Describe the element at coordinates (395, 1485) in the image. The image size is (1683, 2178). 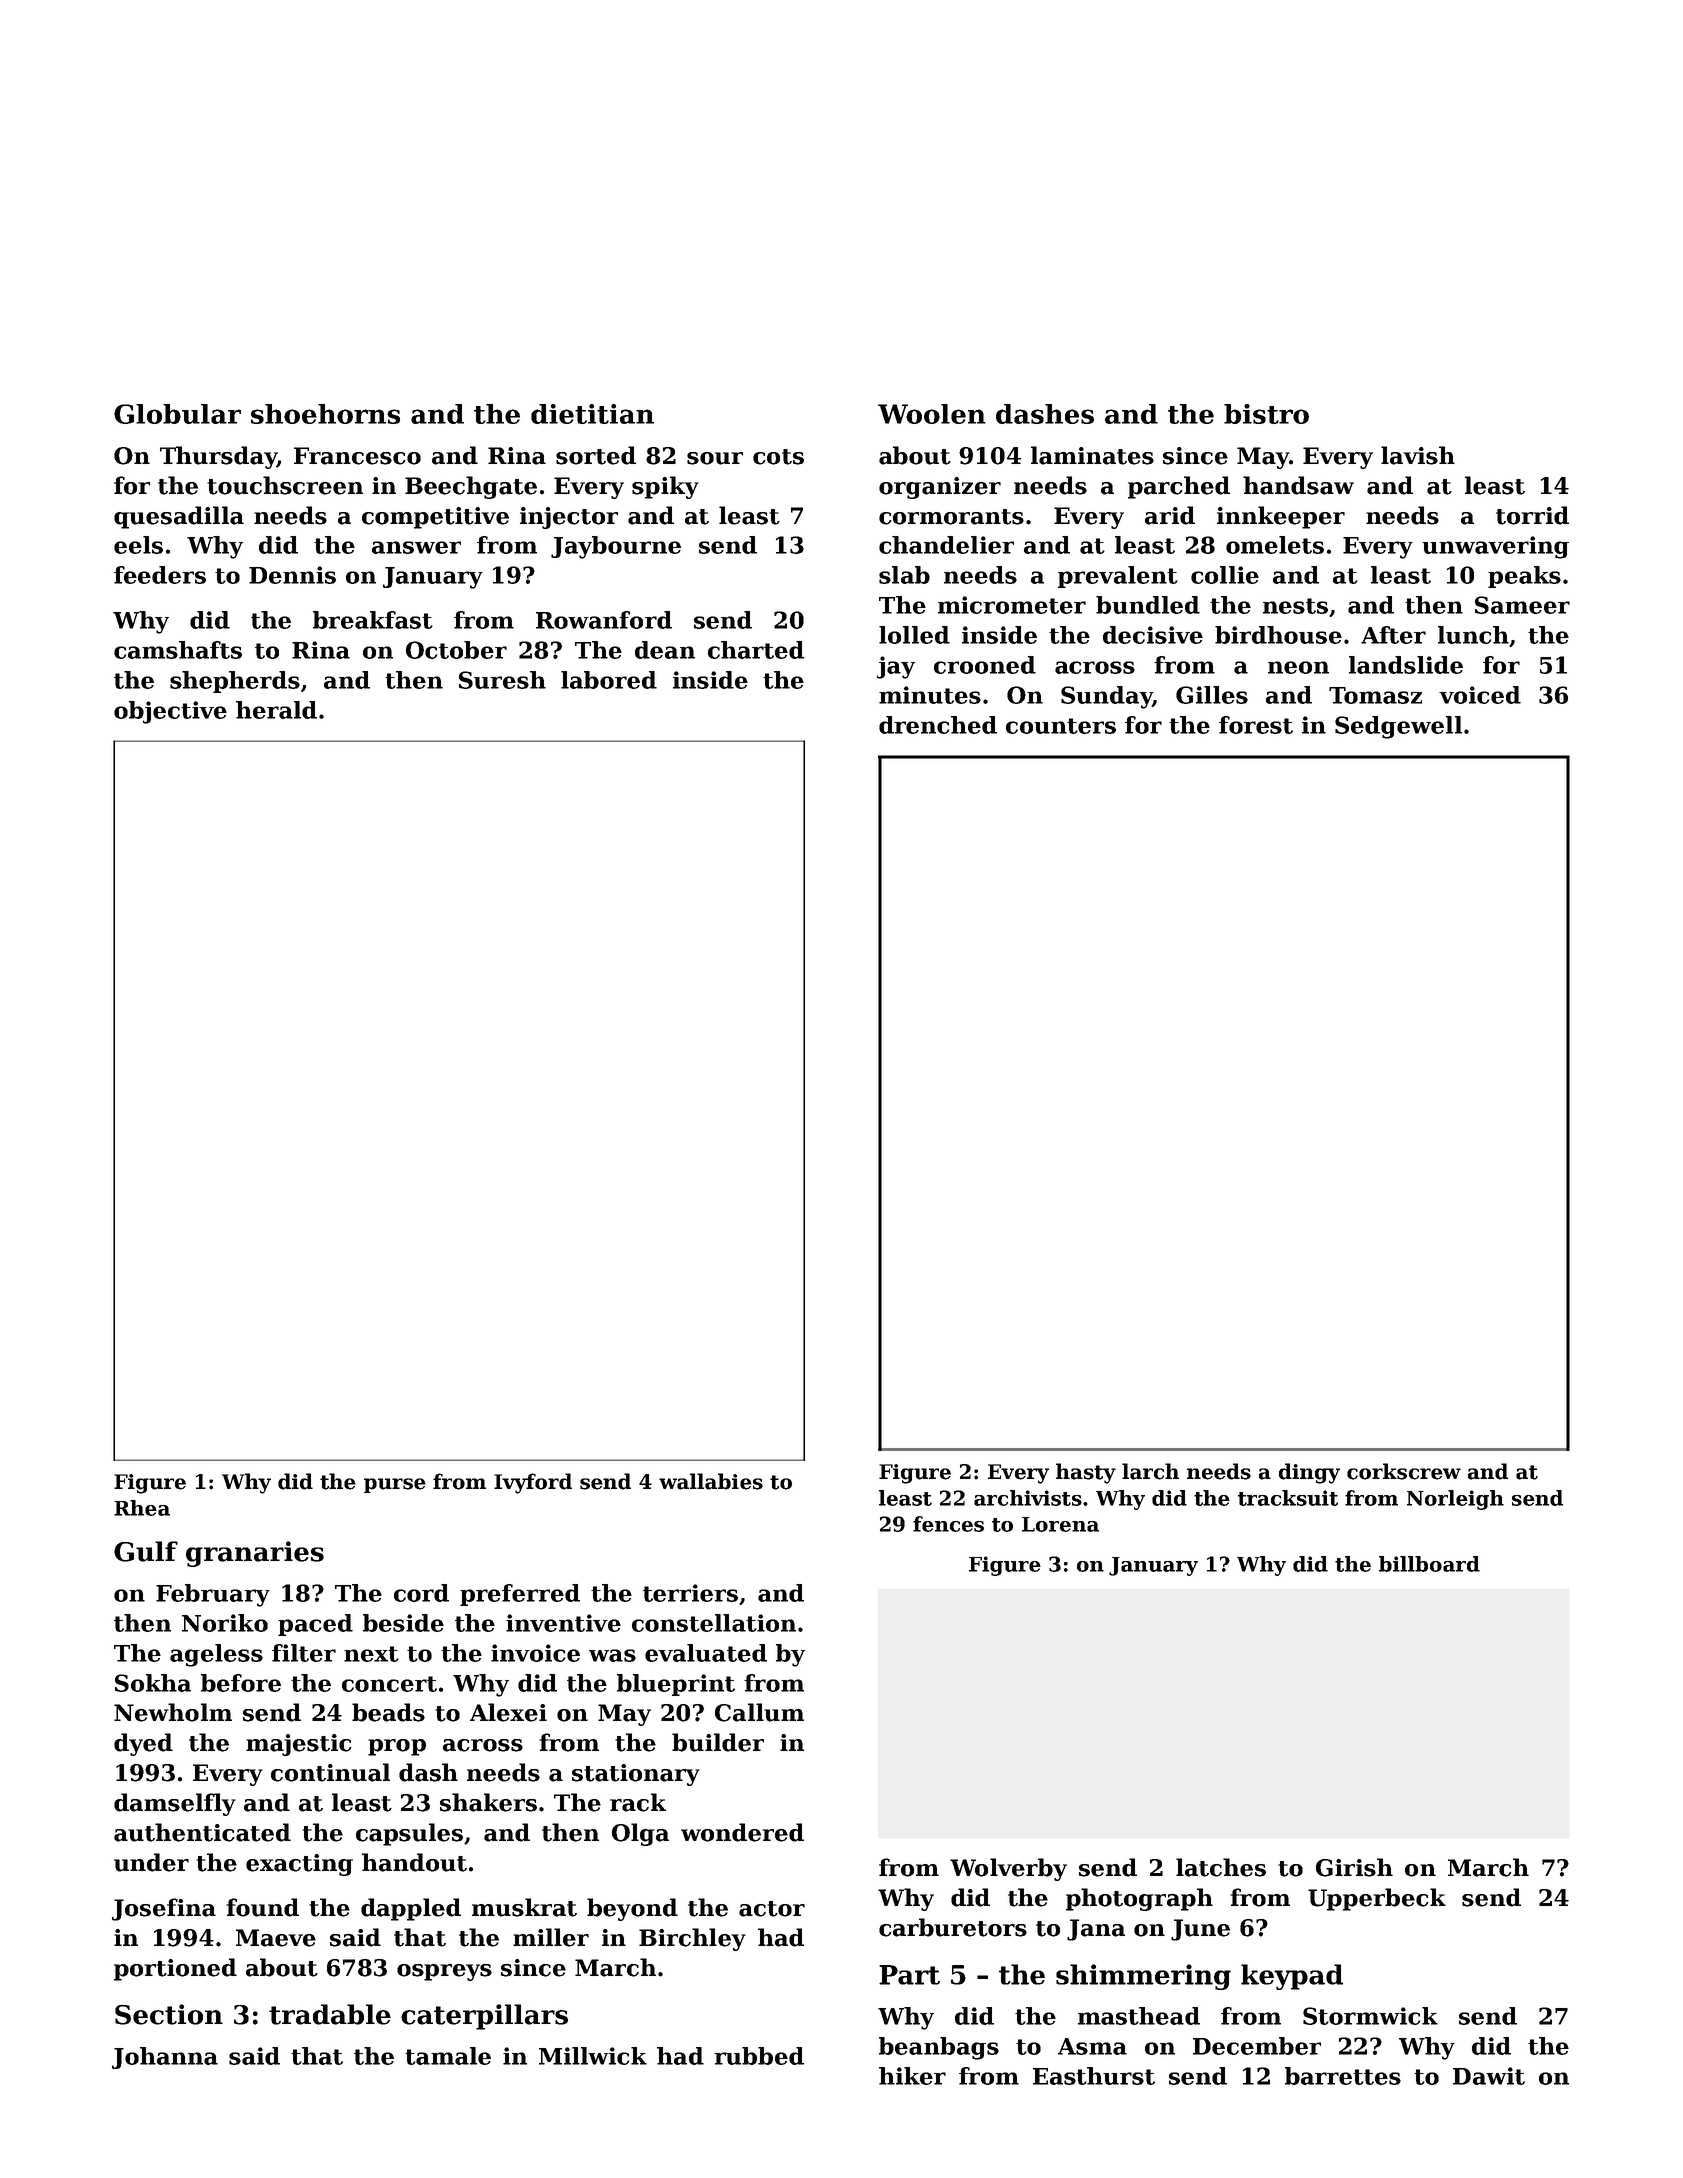
I see `purse` at that location.
